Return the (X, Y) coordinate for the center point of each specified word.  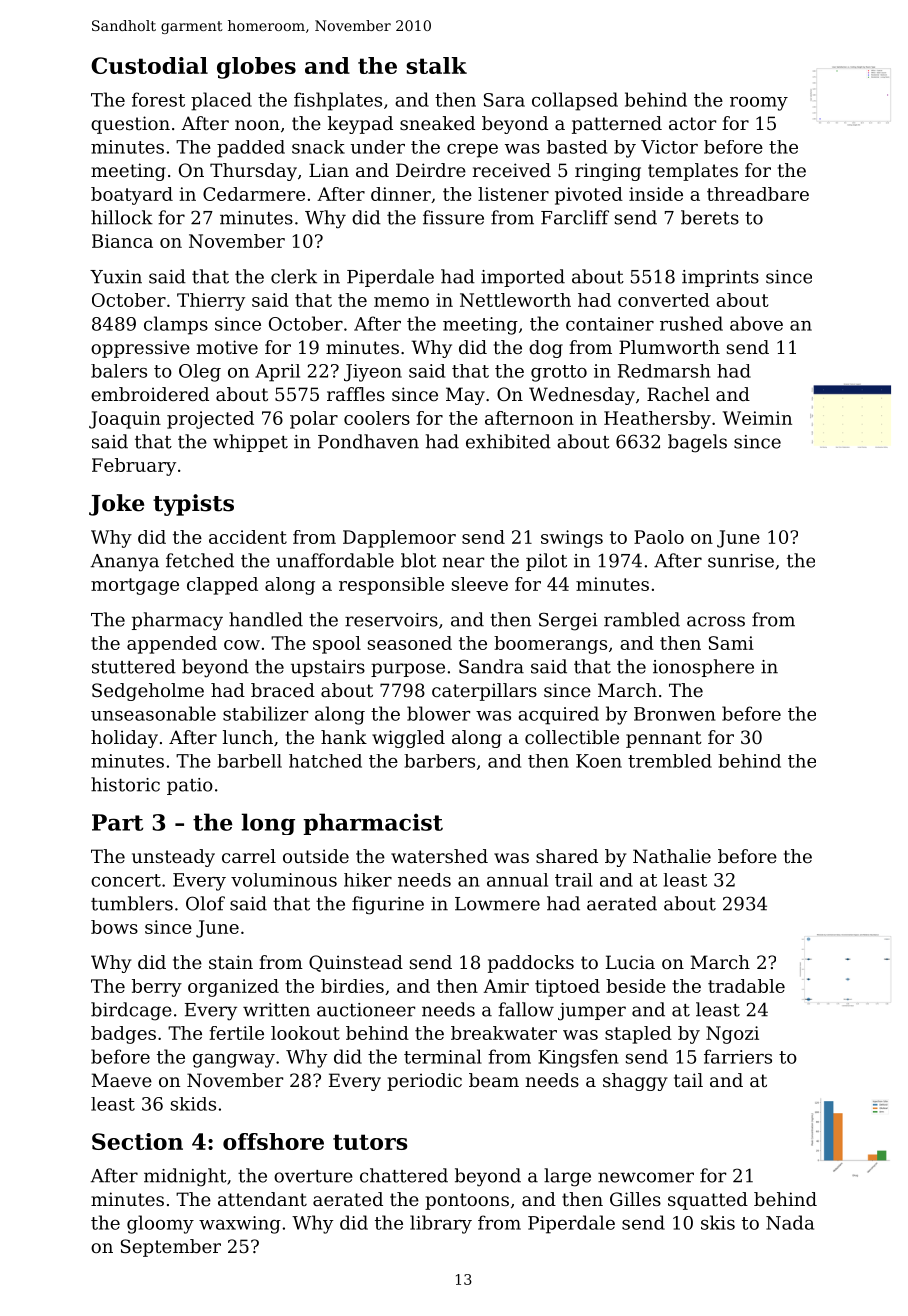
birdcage (131, 1011)
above (756, 323)
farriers (738, 1056)
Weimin (757, 418)
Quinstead (356, 963)
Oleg (200, 373)
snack (318, 147)
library (441, 1224)
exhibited (508, 441)
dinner (401, 194)
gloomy (160, 1224)
